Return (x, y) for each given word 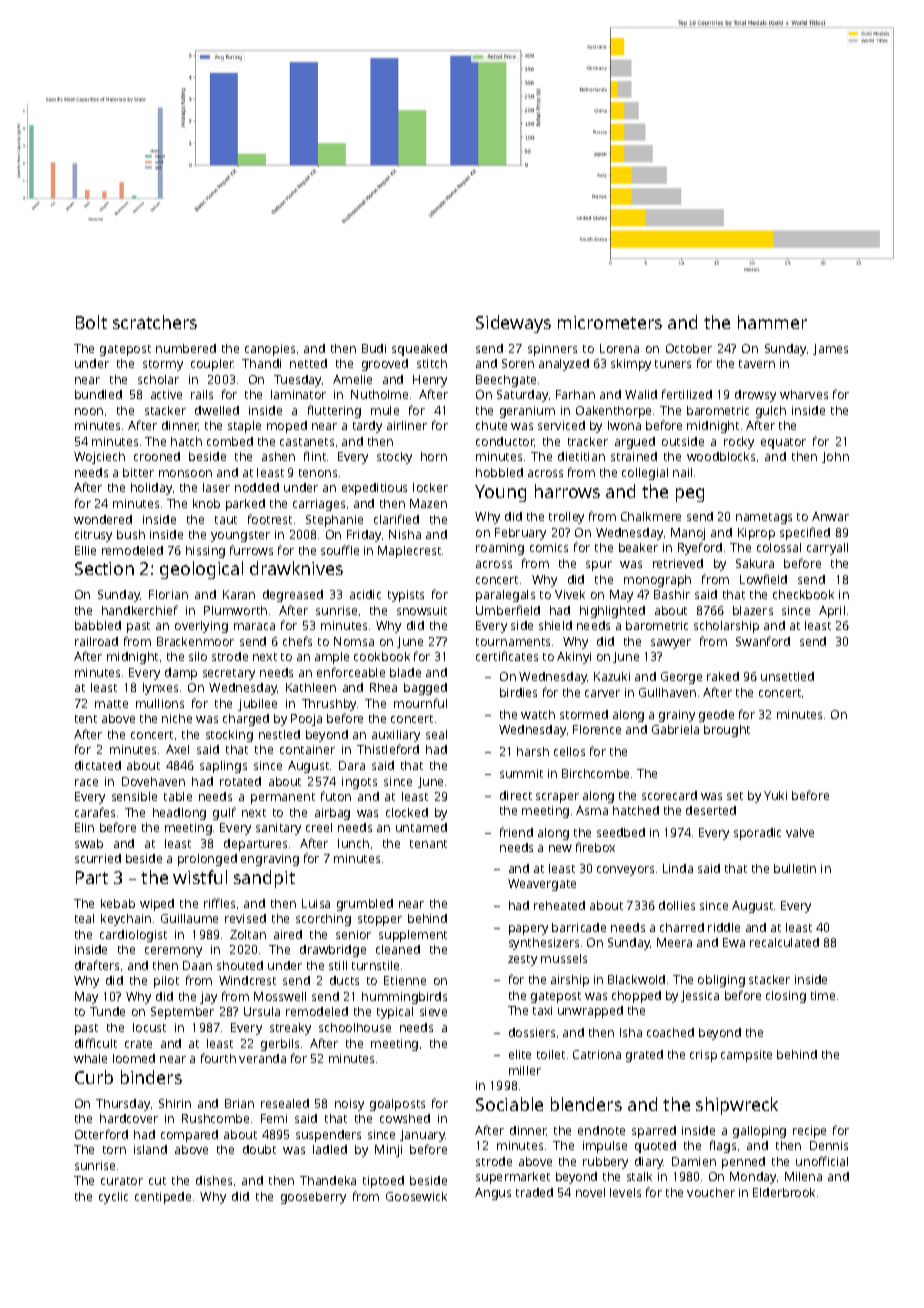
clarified (396, 519)
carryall (827, 549)
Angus (493, 1194)
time (823, 995)
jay (208, 998)
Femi (274, 1118)
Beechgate (506, 381)
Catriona (597, 1054)
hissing (205, 552)
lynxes (160, 689)
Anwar (830, 516)
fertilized (687, 394)
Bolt (91, 322)
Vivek (570, 594)
